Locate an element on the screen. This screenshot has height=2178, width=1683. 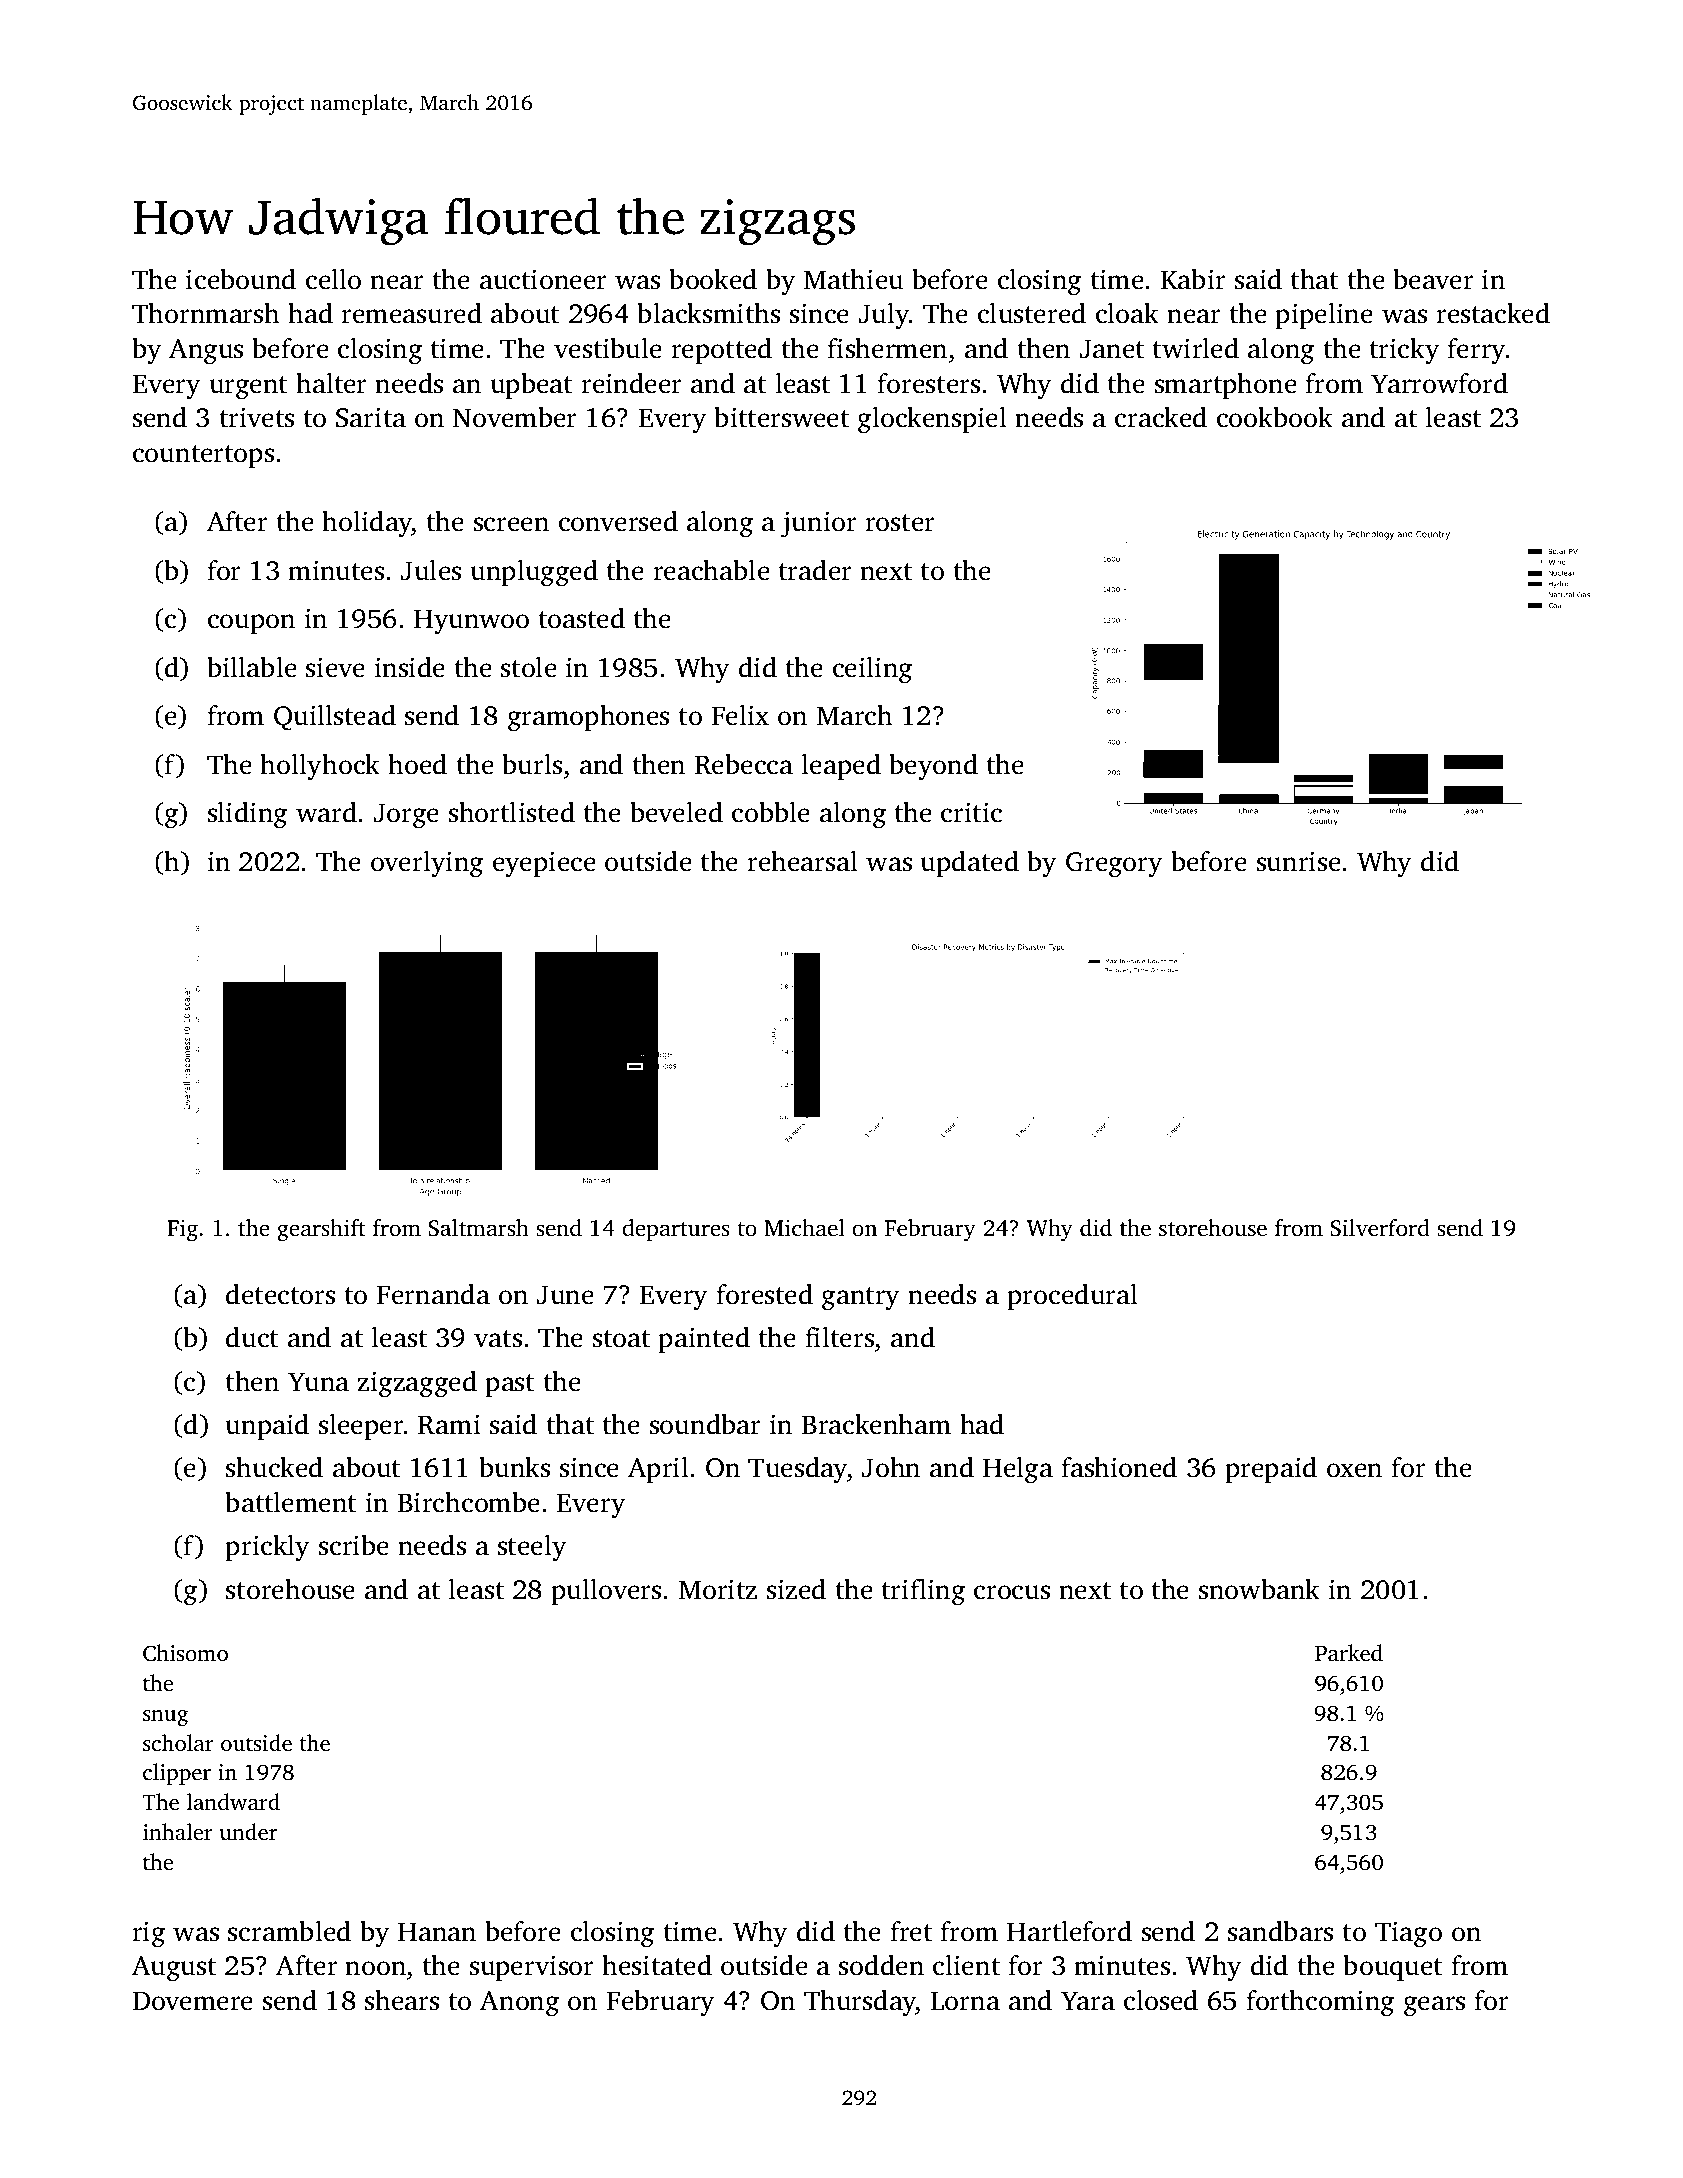
updated is located at coordinates (969, 863).
